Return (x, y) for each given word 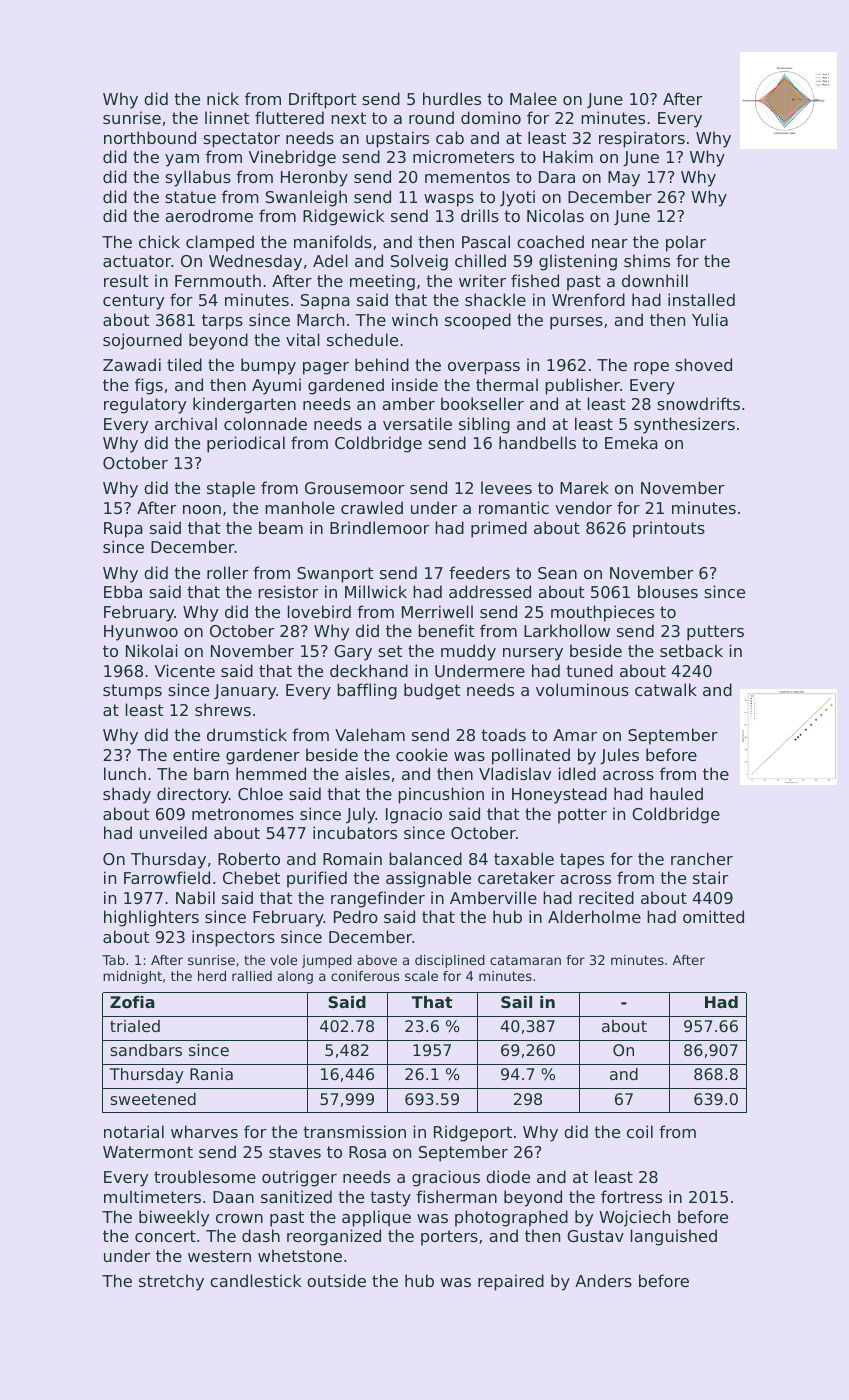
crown (239, 1218)
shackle (495, 299)
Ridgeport (473, 1133)
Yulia (710, 319)
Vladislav (515, 773)
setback (691, 650)
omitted (713, 916)
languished (674, 1237)
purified (317, 879)
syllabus (198, 178)
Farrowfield (167, 877)
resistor (288, 591)
